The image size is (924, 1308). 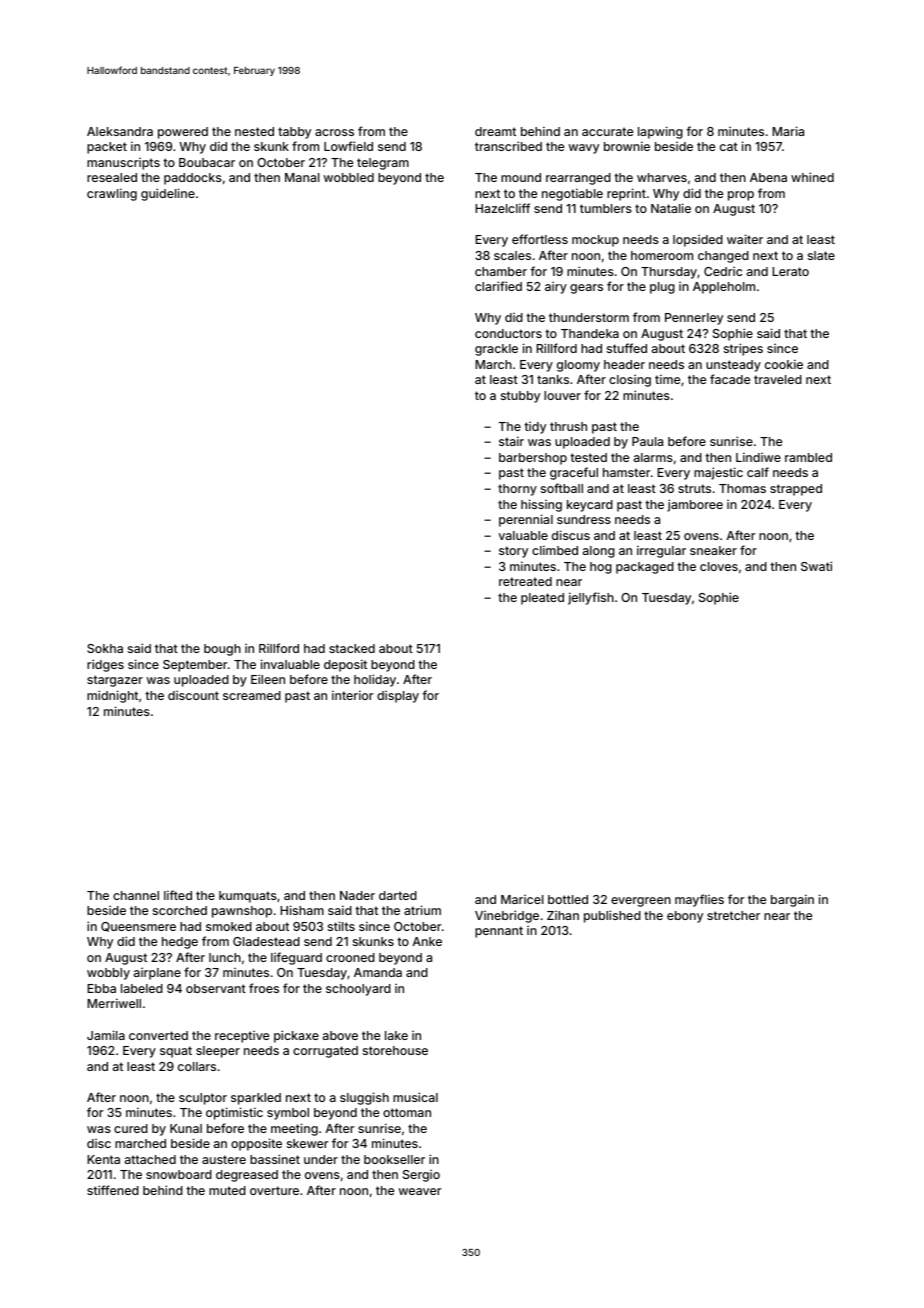 What do you see at coordinates (517, 490) in the screenshot?
I see `thorny` at bounding box center [517, 490].
